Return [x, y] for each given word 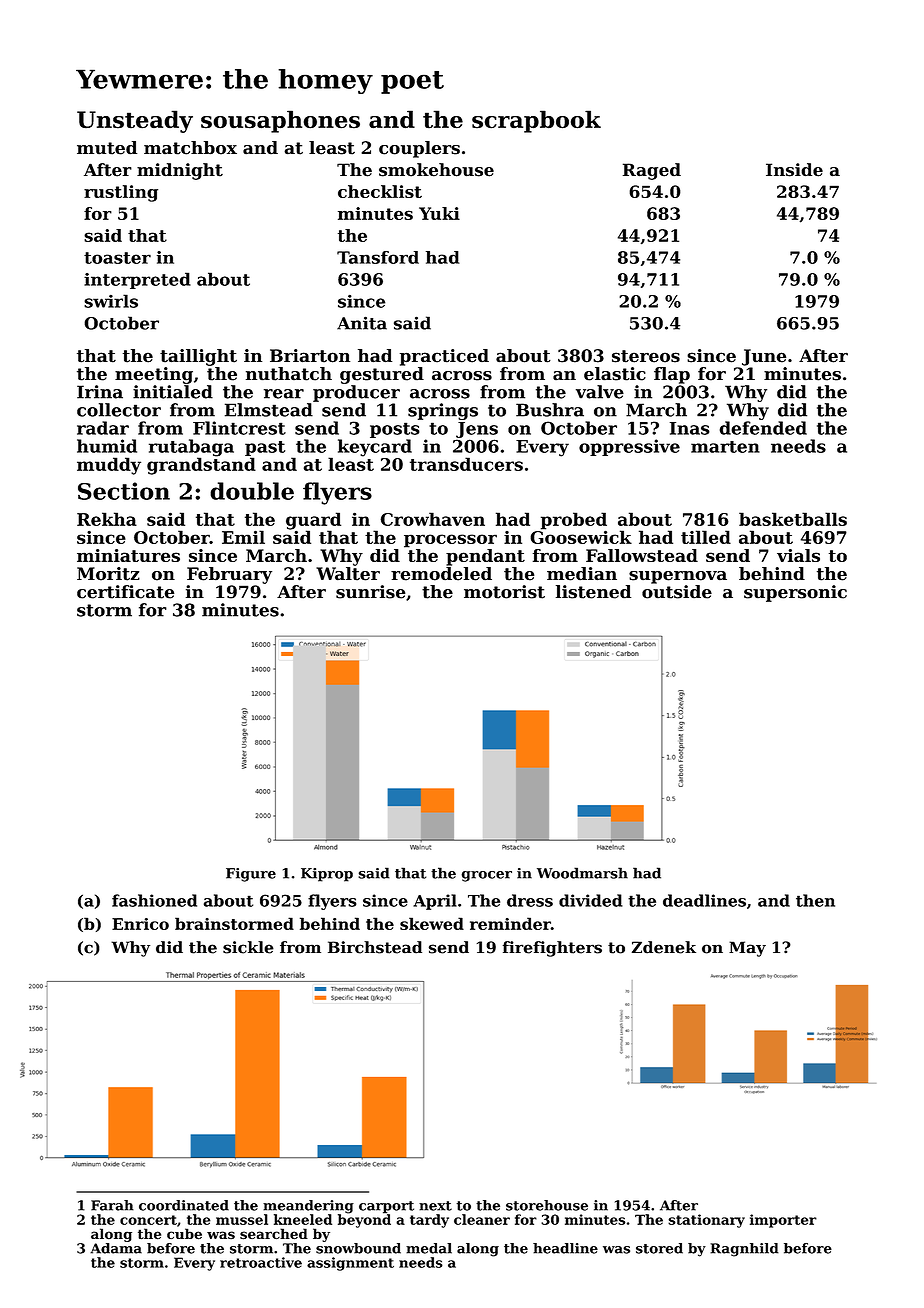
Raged [652, 171]
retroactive [261, 1262]
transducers [466, 464]
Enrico [140, 924]
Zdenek [664, 947]
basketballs [793, 519]
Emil [243, 537]
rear [284, 394]
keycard [375, 448]
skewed [432, 923]
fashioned [154, 900]
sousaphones [280, 121]
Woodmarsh [582, 873]
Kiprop [327, 875]
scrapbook [536, 121]
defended [763, 428]
